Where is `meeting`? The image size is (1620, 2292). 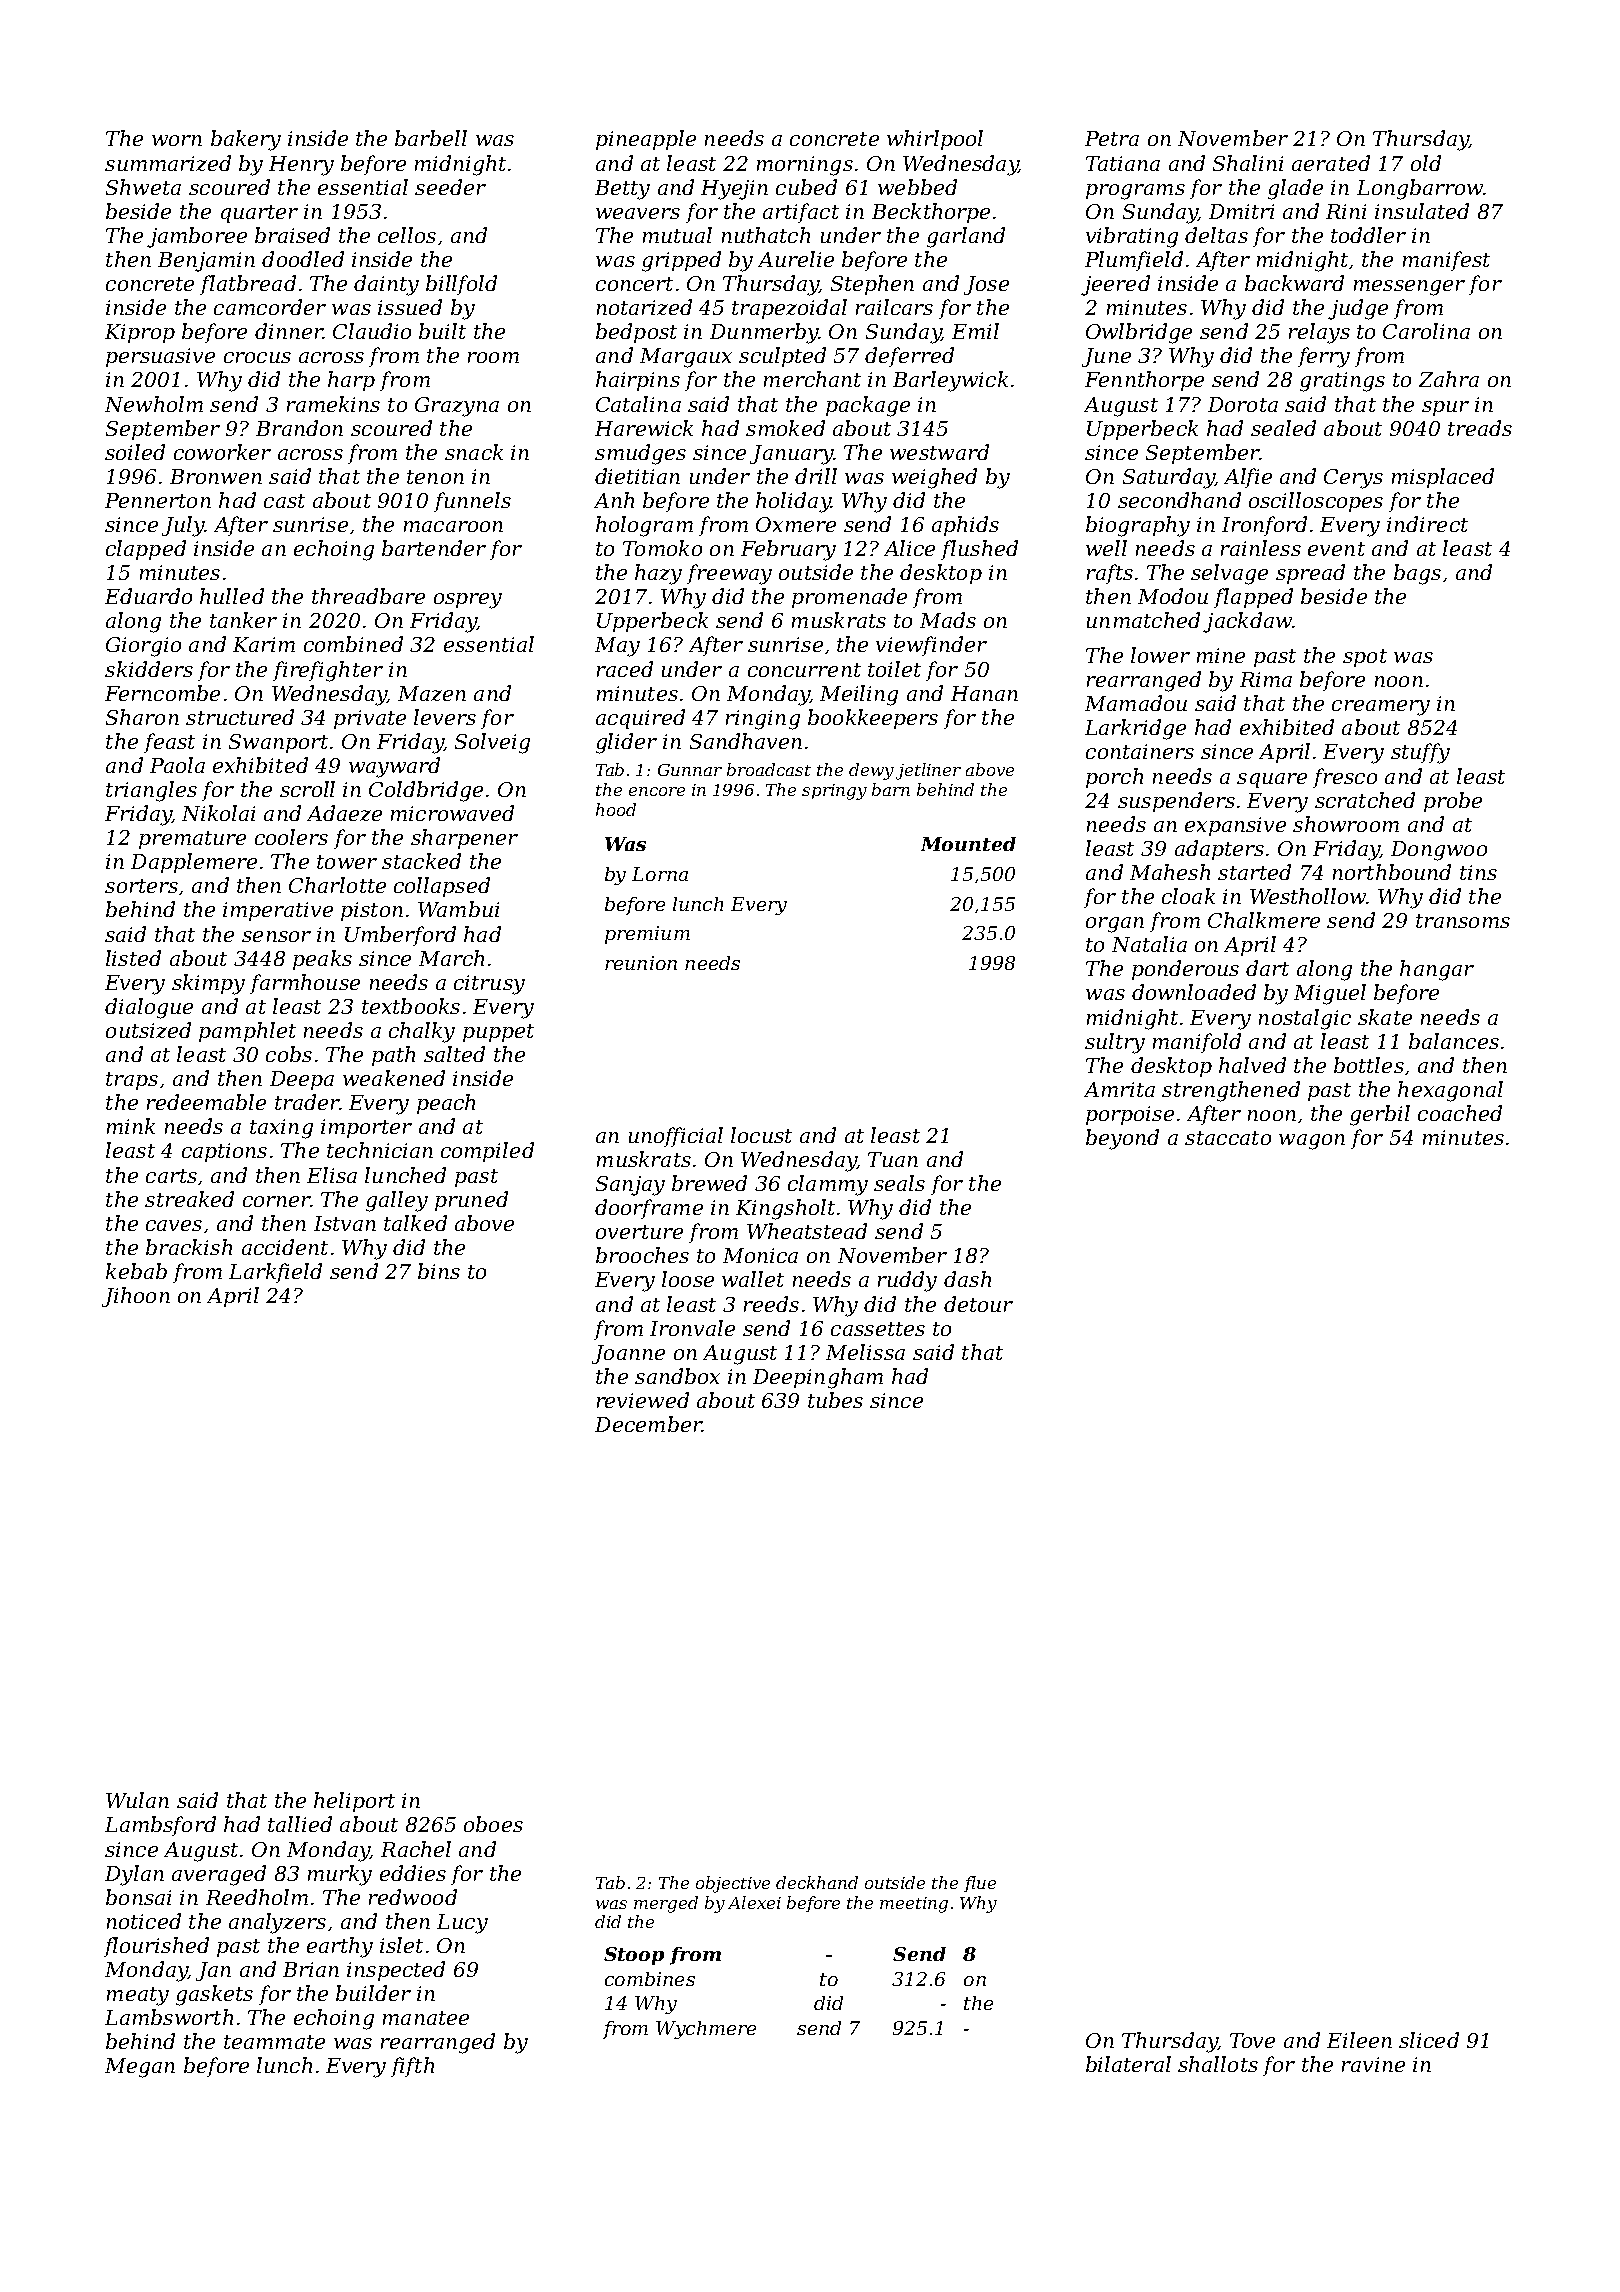
meeting is located at coordinates (914, 1905).
